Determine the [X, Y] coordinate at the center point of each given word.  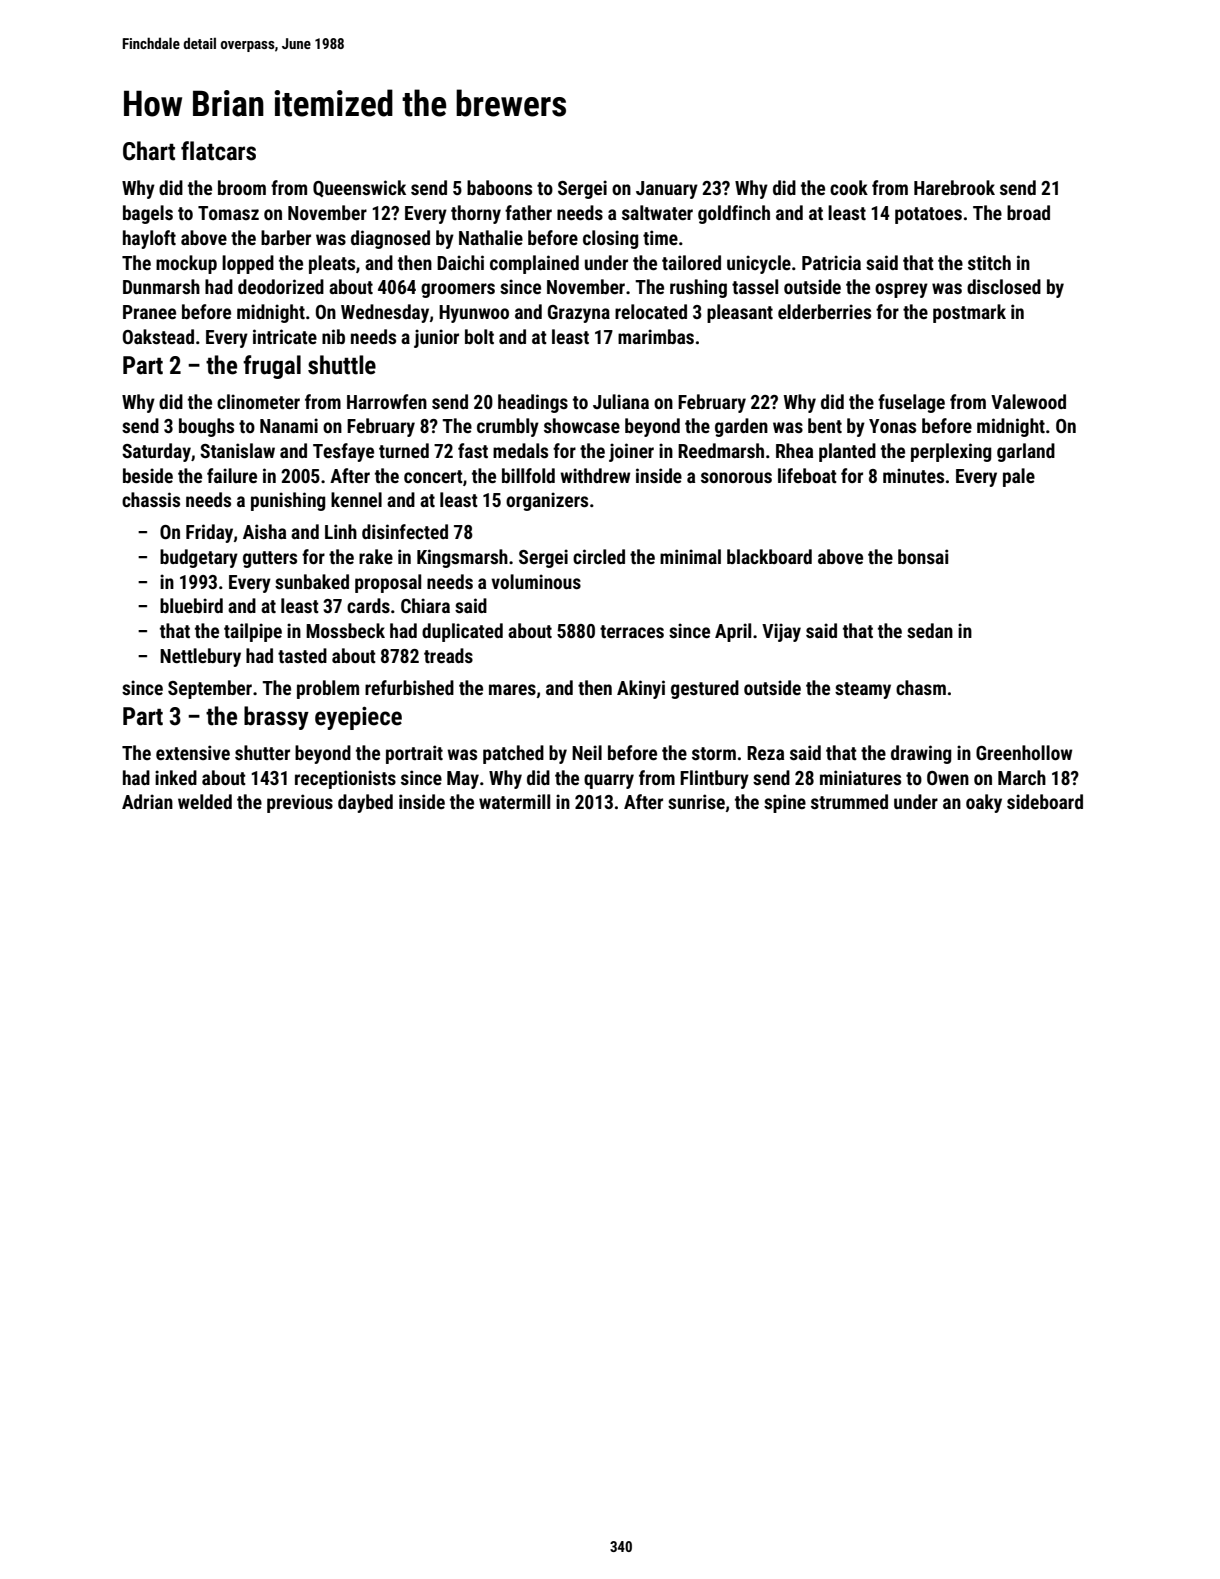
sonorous [736, 477]
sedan [930, 630]
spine [785, 803]
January [667, 190]
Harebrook [954, 187]
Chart [149, 151]
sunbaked [312, 581]
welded [205, 801]
